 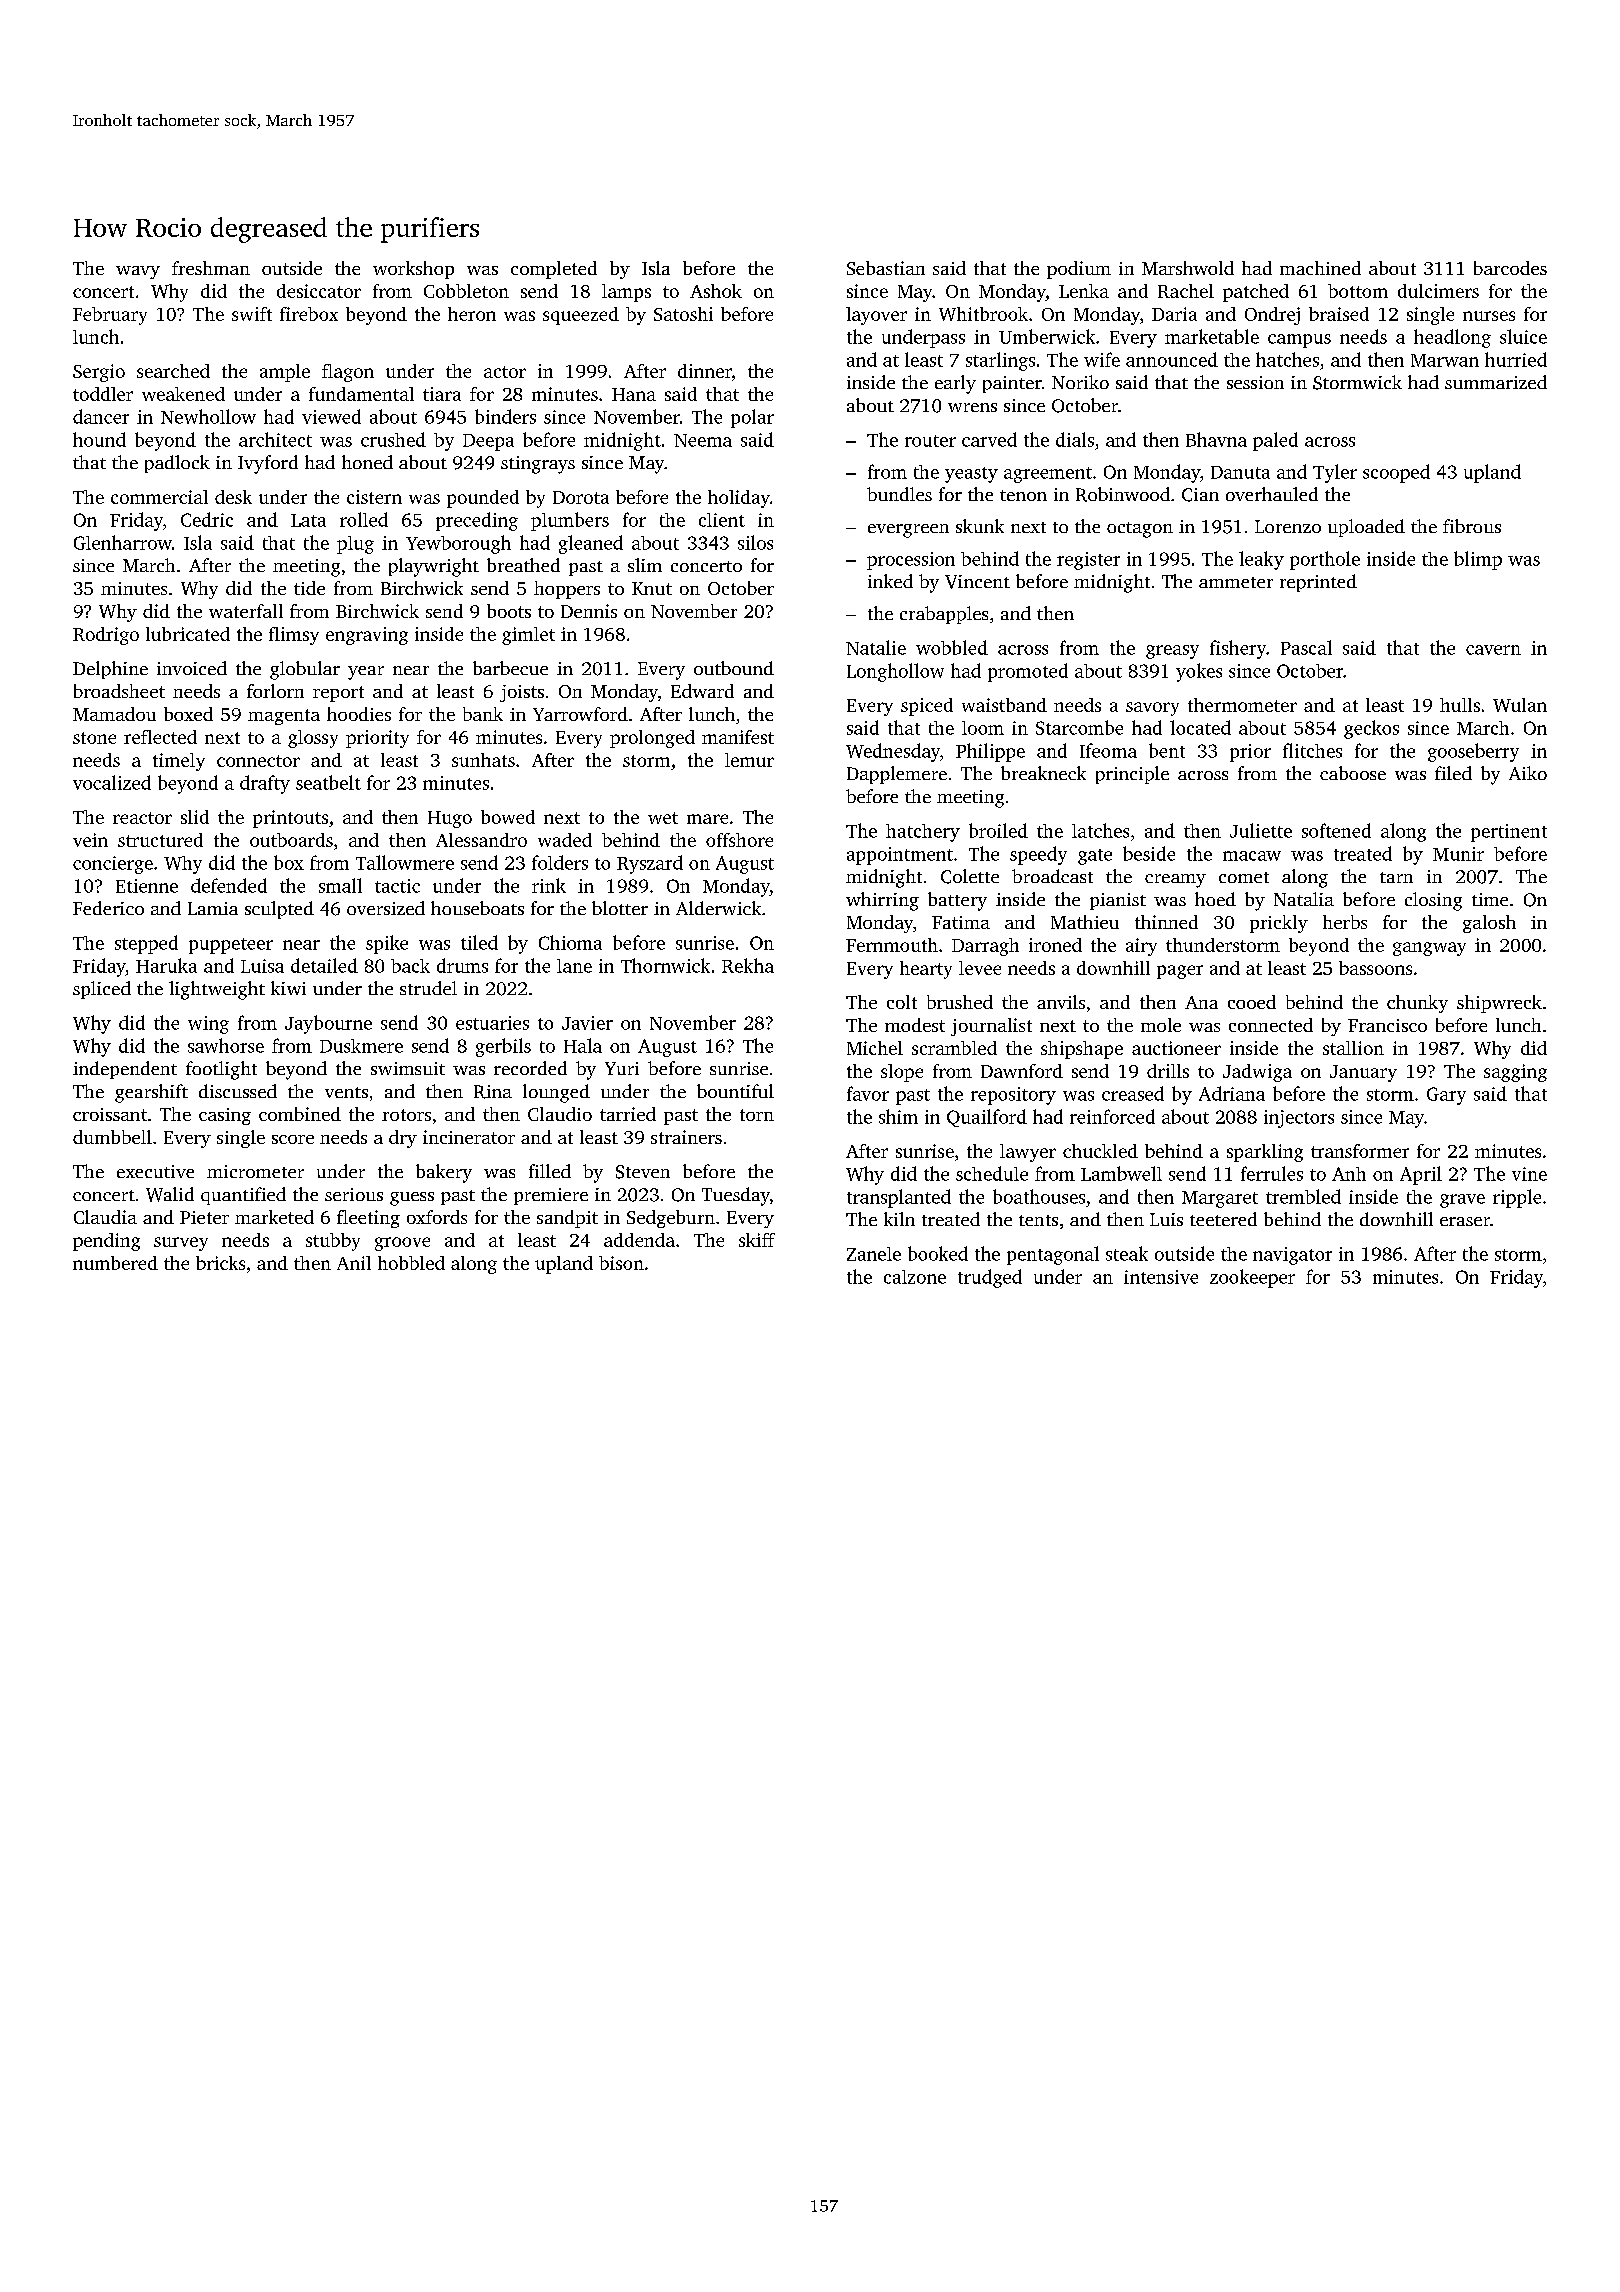 What do you see at coordinates (442, 394) in the screenshot?
I see `tiara` at bounding box center [442, 394].
